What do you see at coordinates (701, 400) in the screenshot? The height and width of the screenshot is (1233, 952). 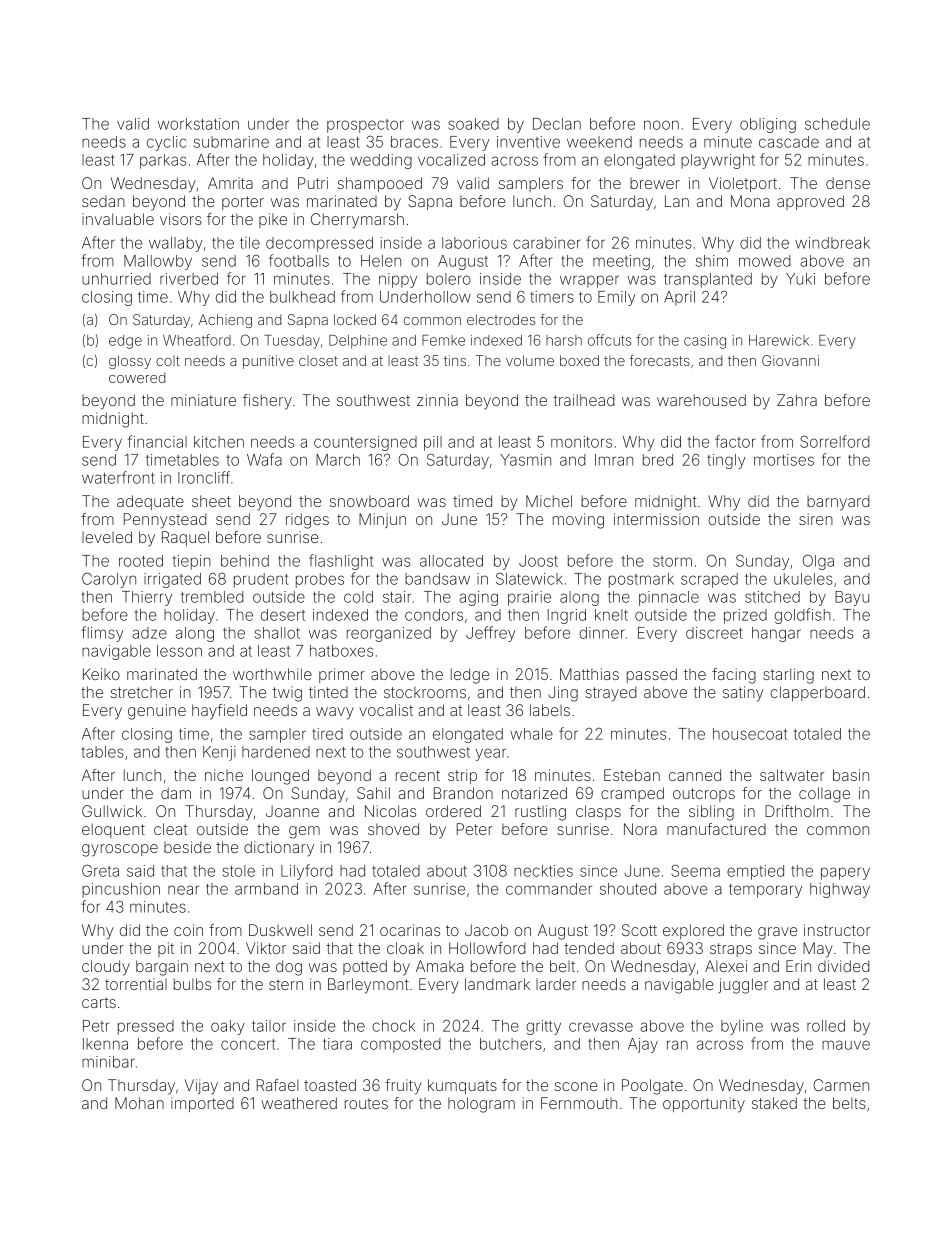 I see `warehoused` at bounding box center [701, 400].
